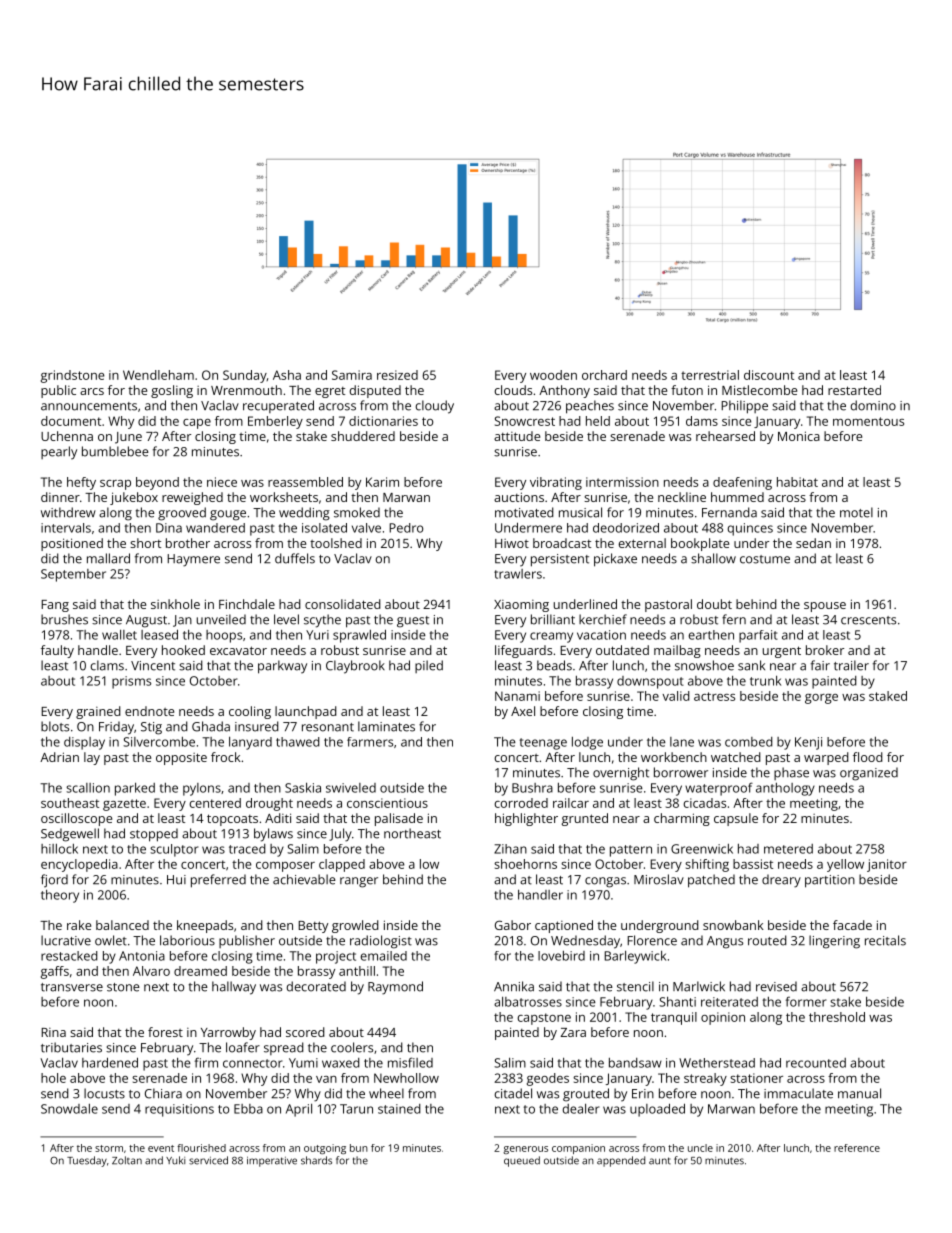 The image size is (952, 1233). Describe the element at coordinates (343, 604) in the screenshot. I see `consolidated` at that location.
